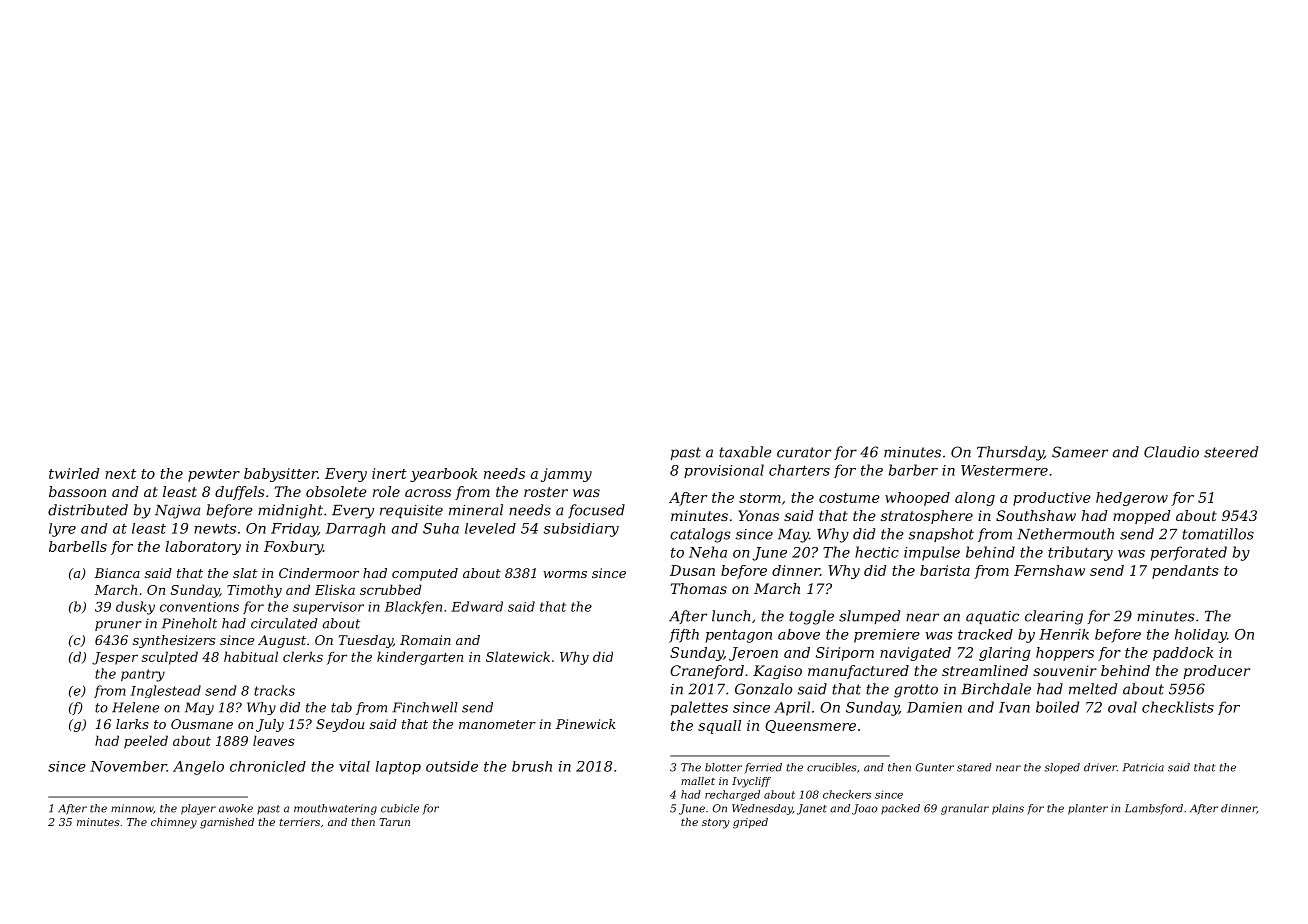  Describe the element at coordinates (273, 740) in the image. I see `leaves` at that location.
